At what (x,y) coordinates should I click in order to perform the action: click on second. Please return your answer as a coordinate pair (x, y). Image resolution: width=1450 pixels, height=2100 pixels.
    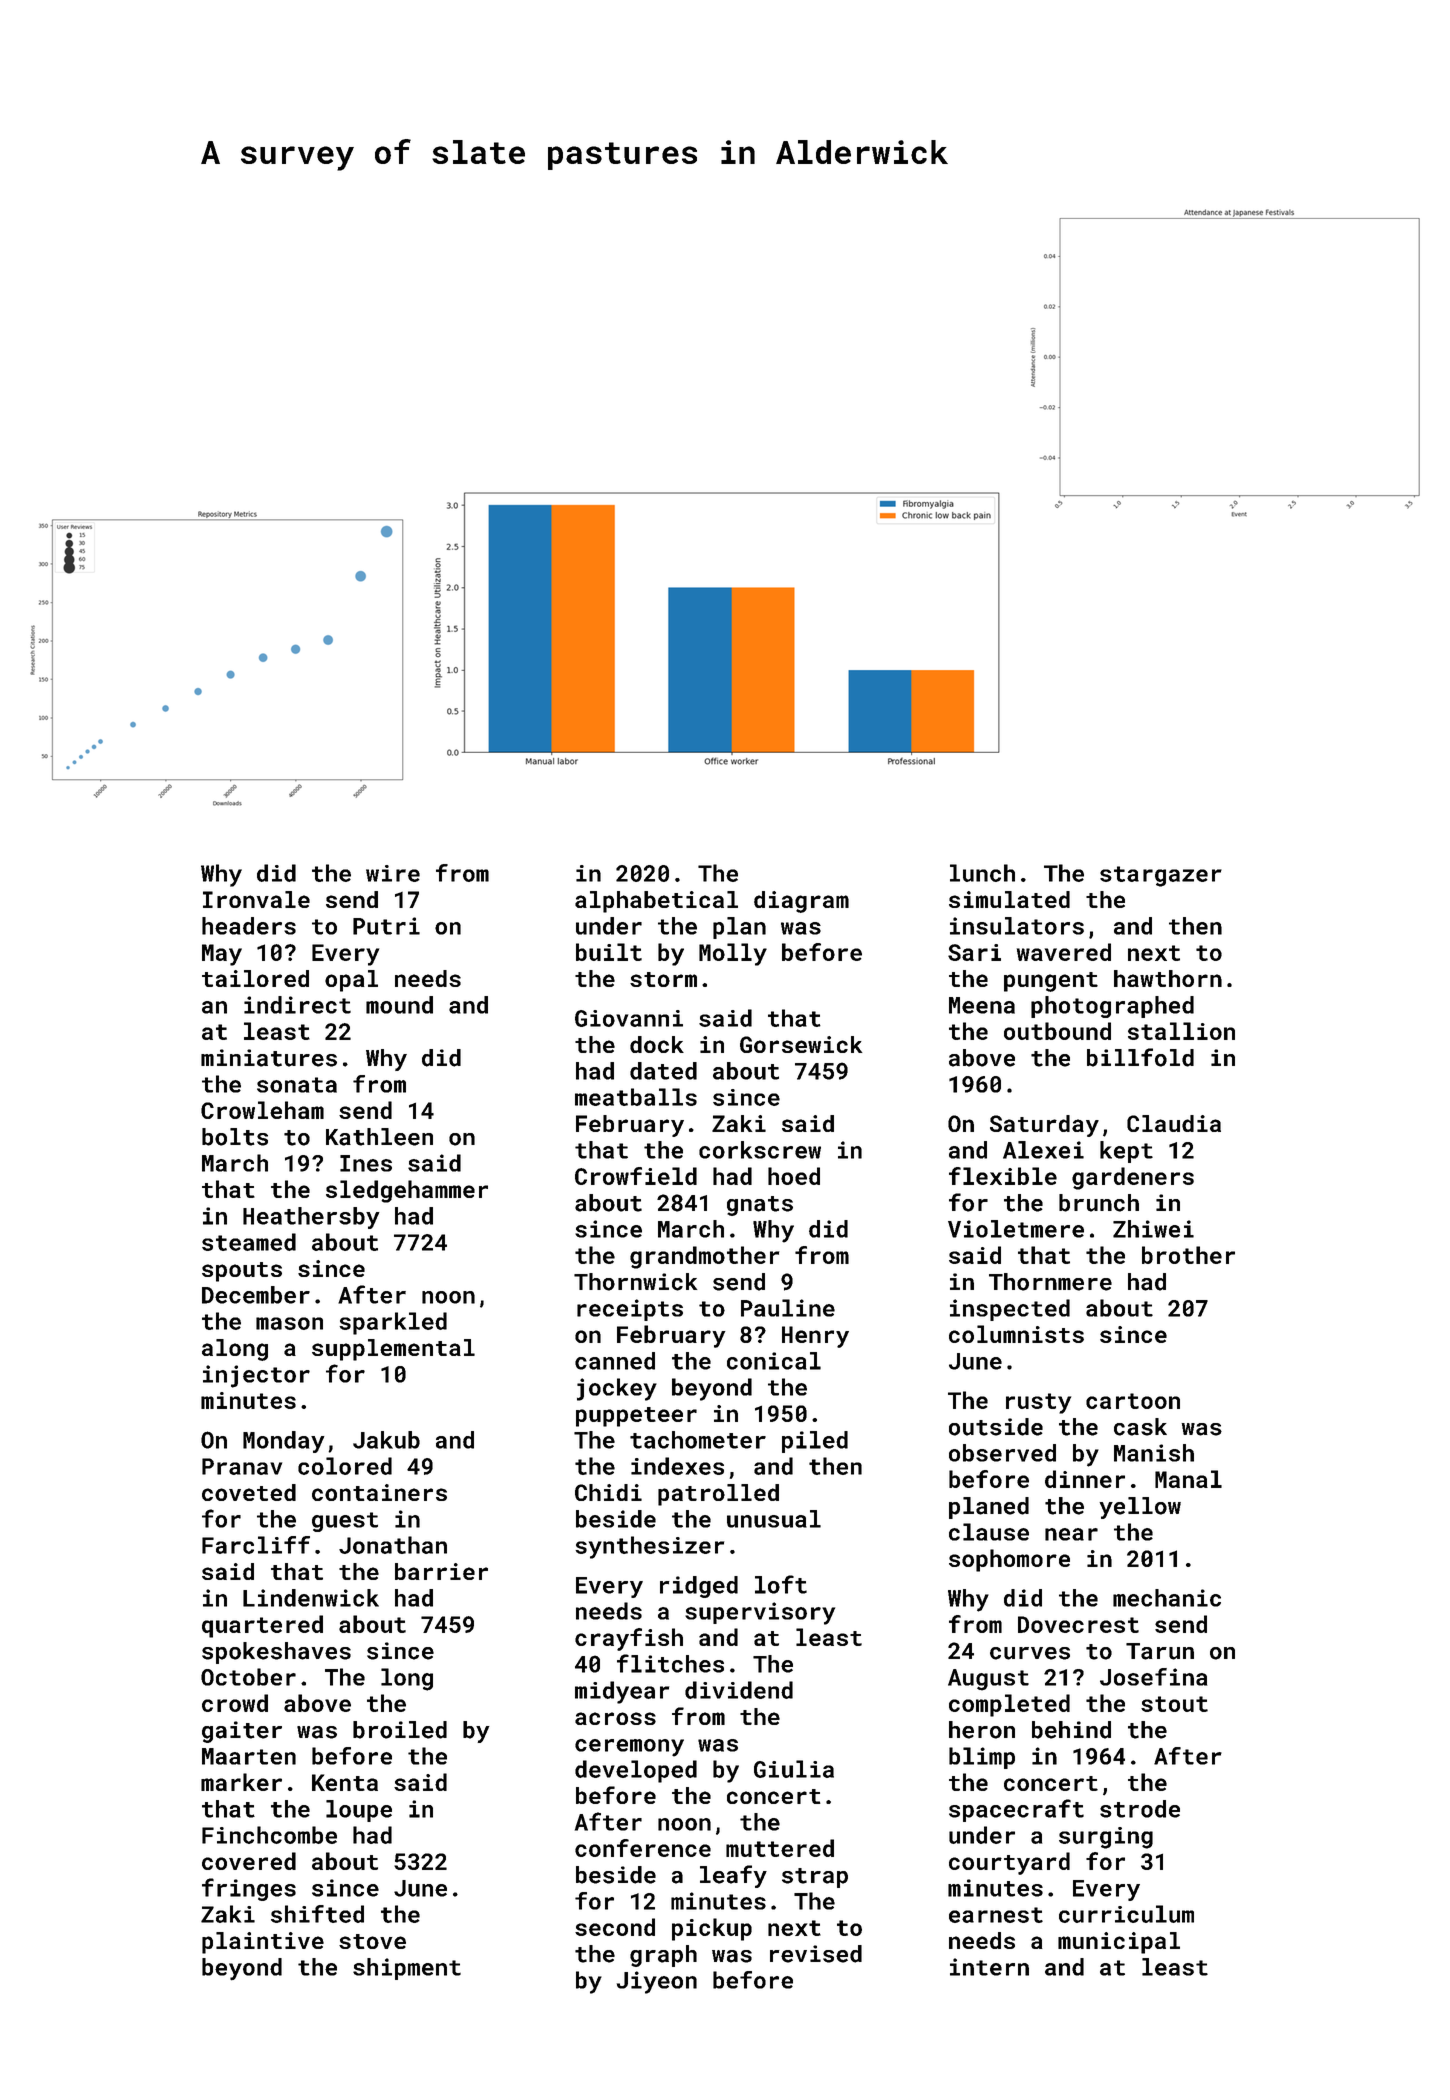
    Looking at the image, I should click on (615, 1927).
